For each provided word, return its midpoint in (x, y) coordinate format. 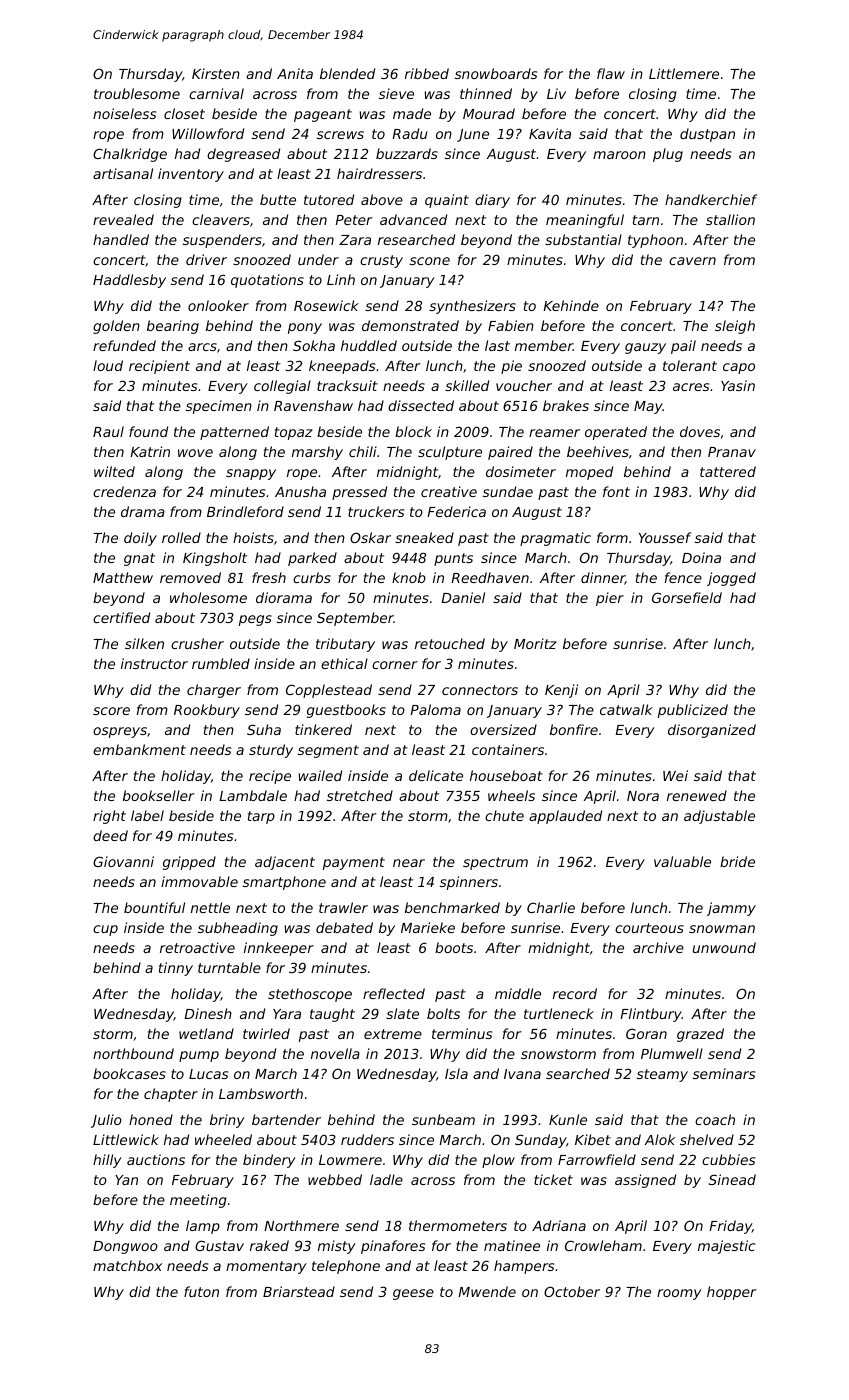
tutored (329, 199)
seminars (724, 1073)
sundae (508, 491)
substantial (583, 239)
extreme (393, 1034)
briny (227, 1121)
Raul (108, 431)
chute (504, 815)
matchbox (127, 1265)
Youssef (665, 537)
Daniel (463, 597)
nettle (210, 907)
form (612, 537)
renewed (697, 795)
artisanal (123, 173)
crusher (197, 643)
